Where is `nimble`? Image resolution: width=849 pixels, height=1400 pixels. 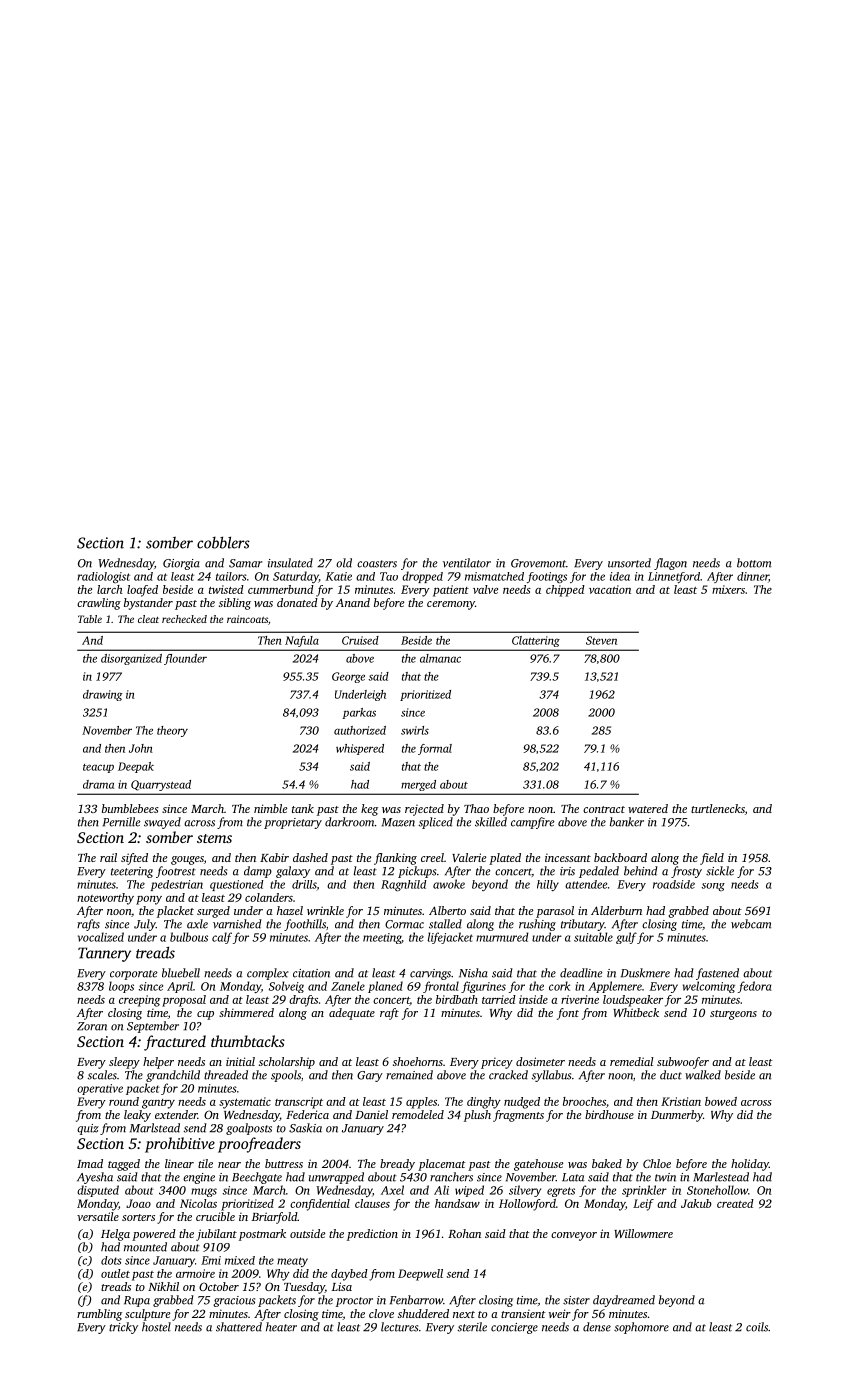 nimble is located at coordinates (270, 808).
